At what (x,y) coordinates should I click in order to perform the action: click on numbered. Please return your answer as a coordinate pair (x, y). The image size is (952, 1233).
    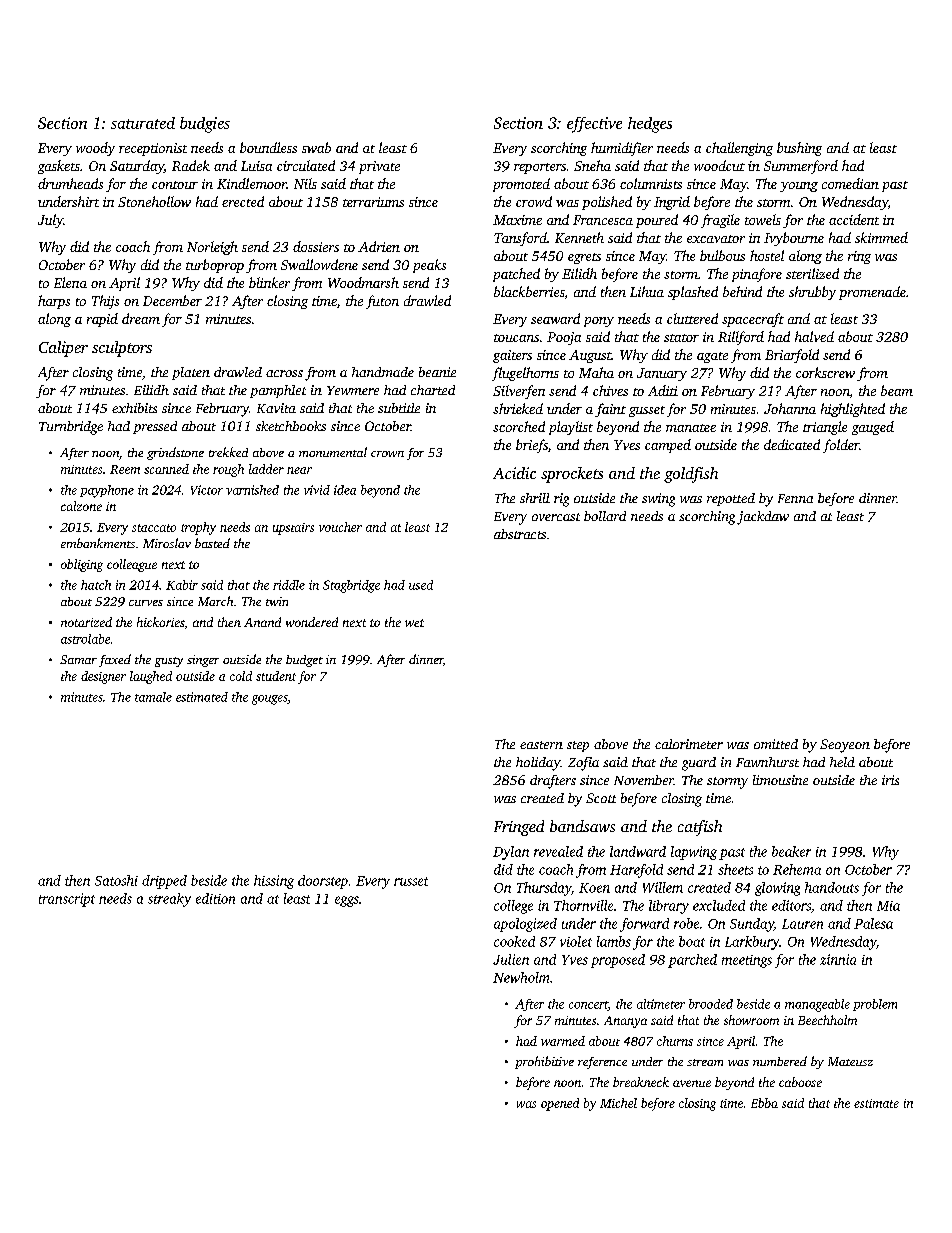
    Looking at the image, I should click on (780, 1061).
